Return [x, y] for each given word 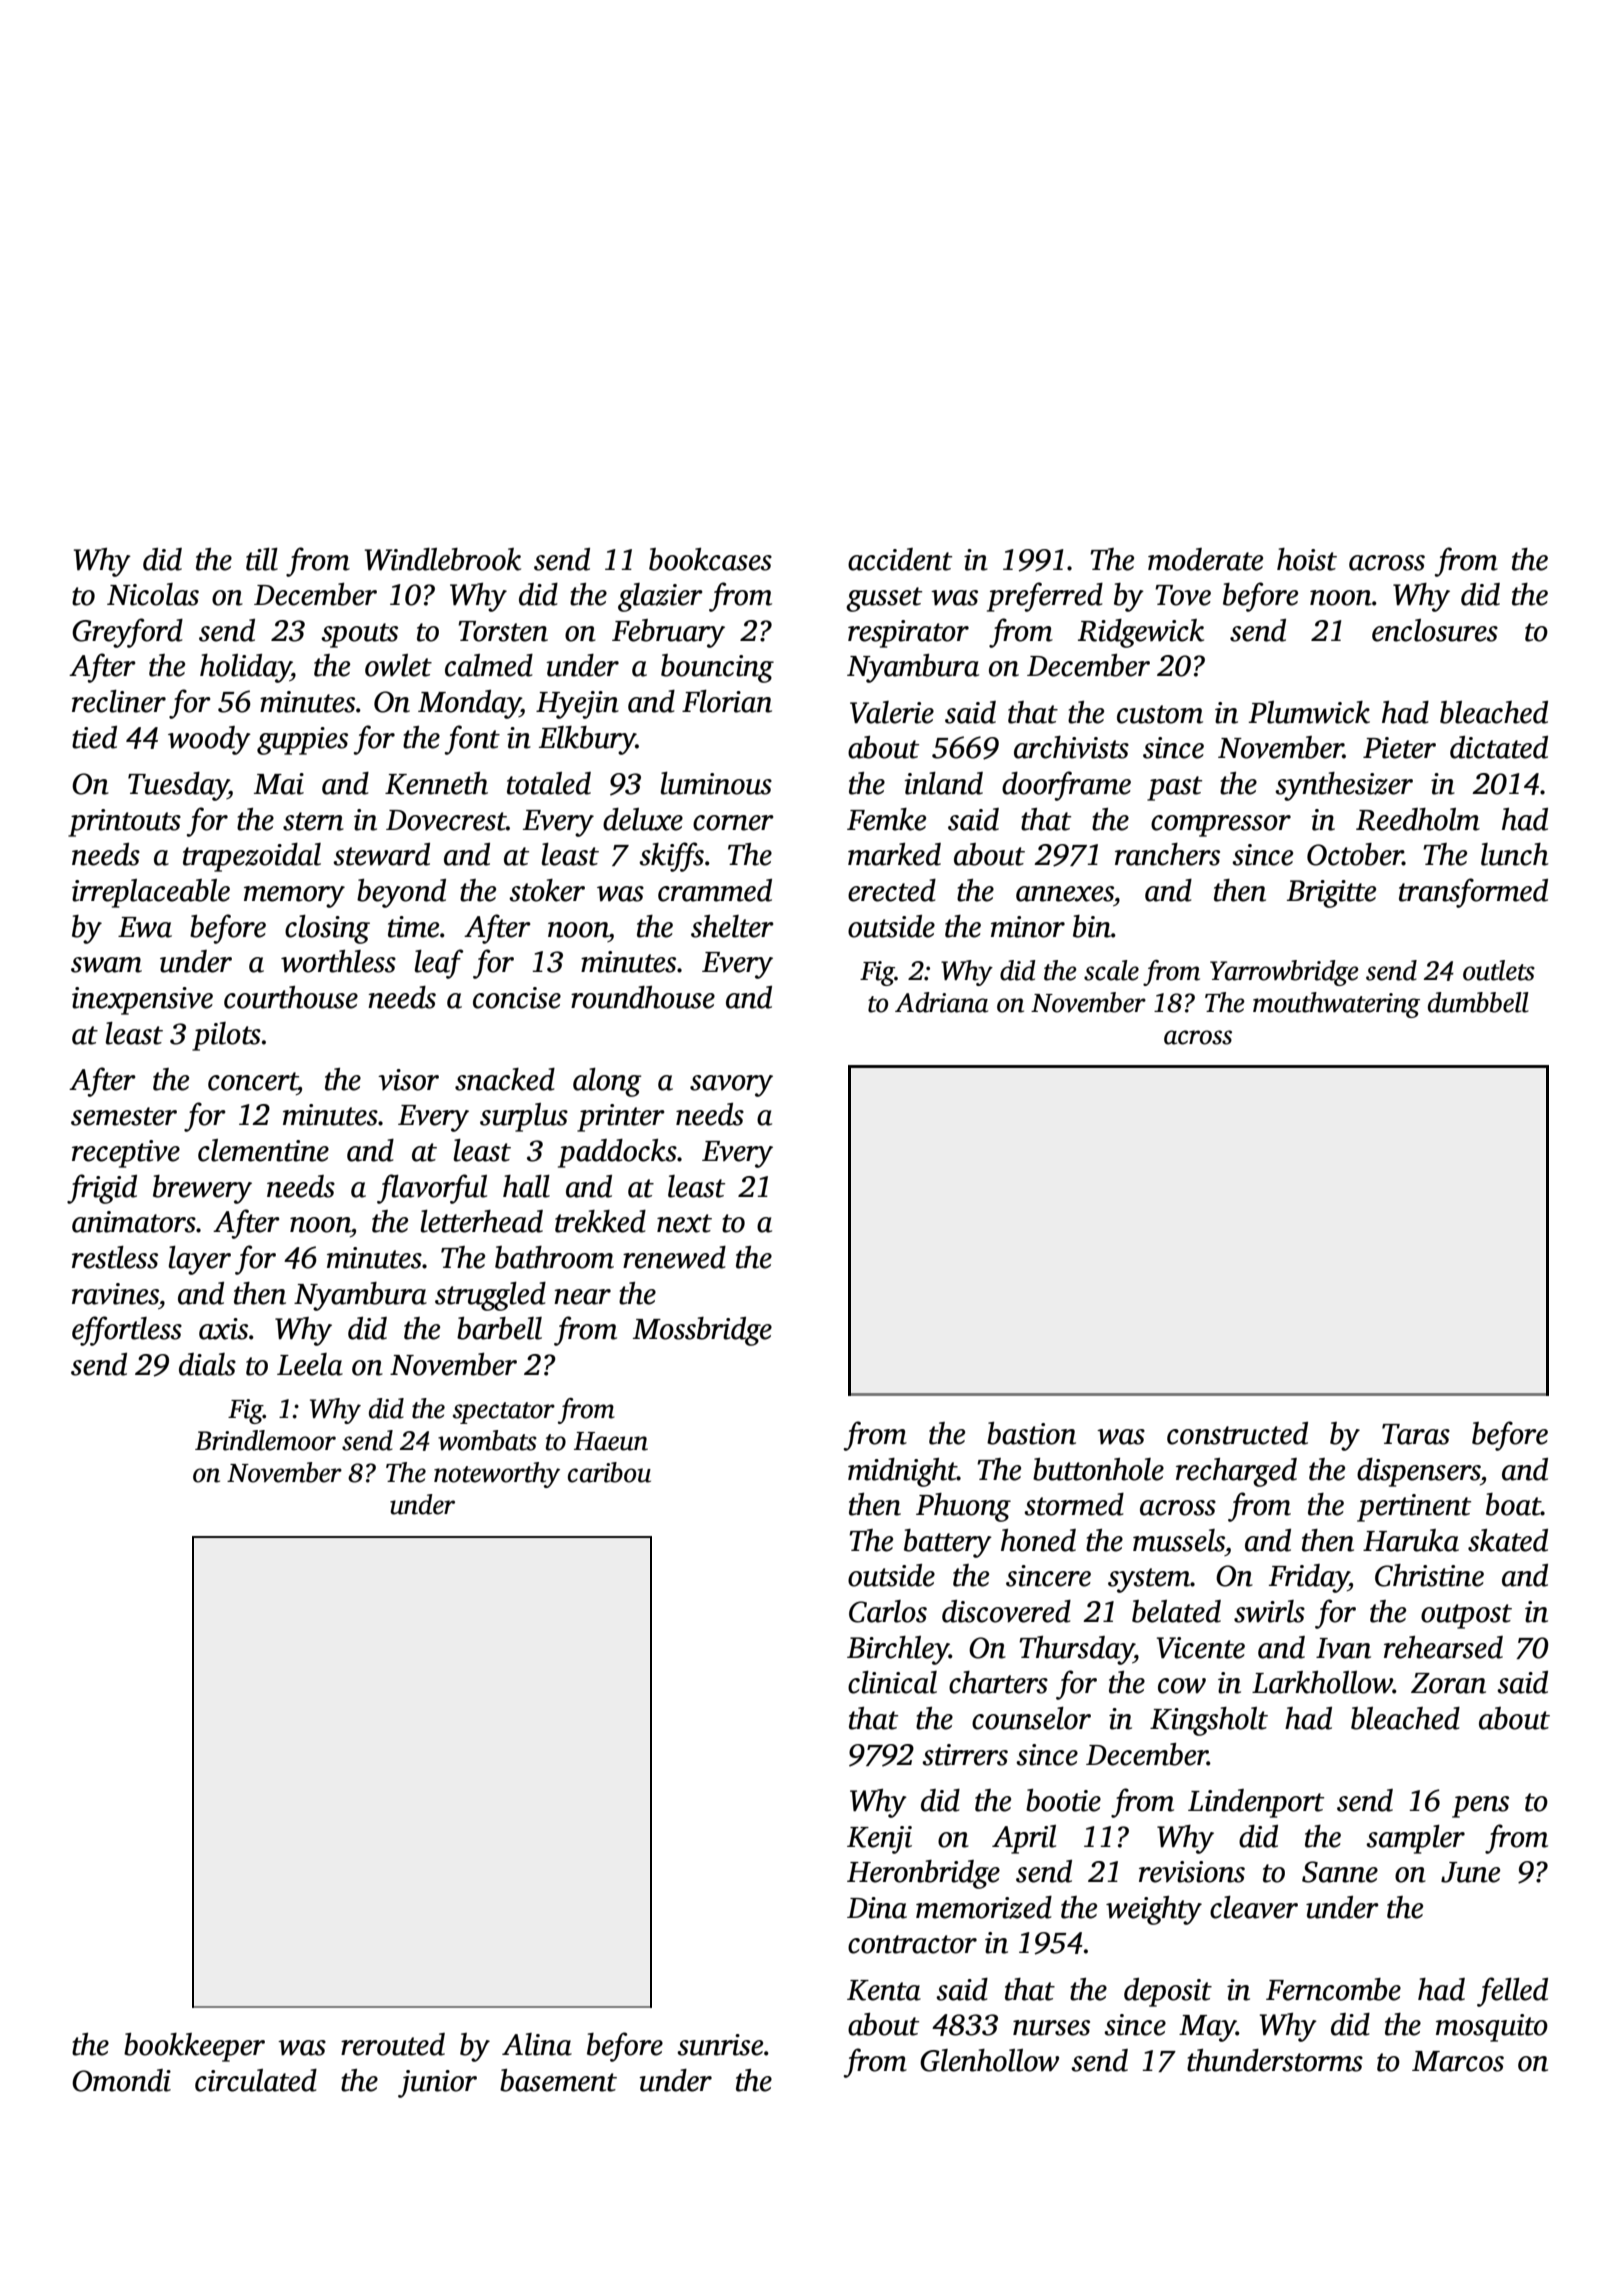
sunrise [720, 2045]
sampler [1415, 1839]
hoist [1307, 559]
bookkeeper [194, 2047]
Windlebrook [443, 559]
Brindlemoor [265, 1440]
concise [517, 998]
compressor [1221, 826]
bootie [1063, 1800]
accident [900, 559]
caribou [609, 1472]
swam [106, 965]
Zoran [1448, 1683]
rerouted [393, 2044]
